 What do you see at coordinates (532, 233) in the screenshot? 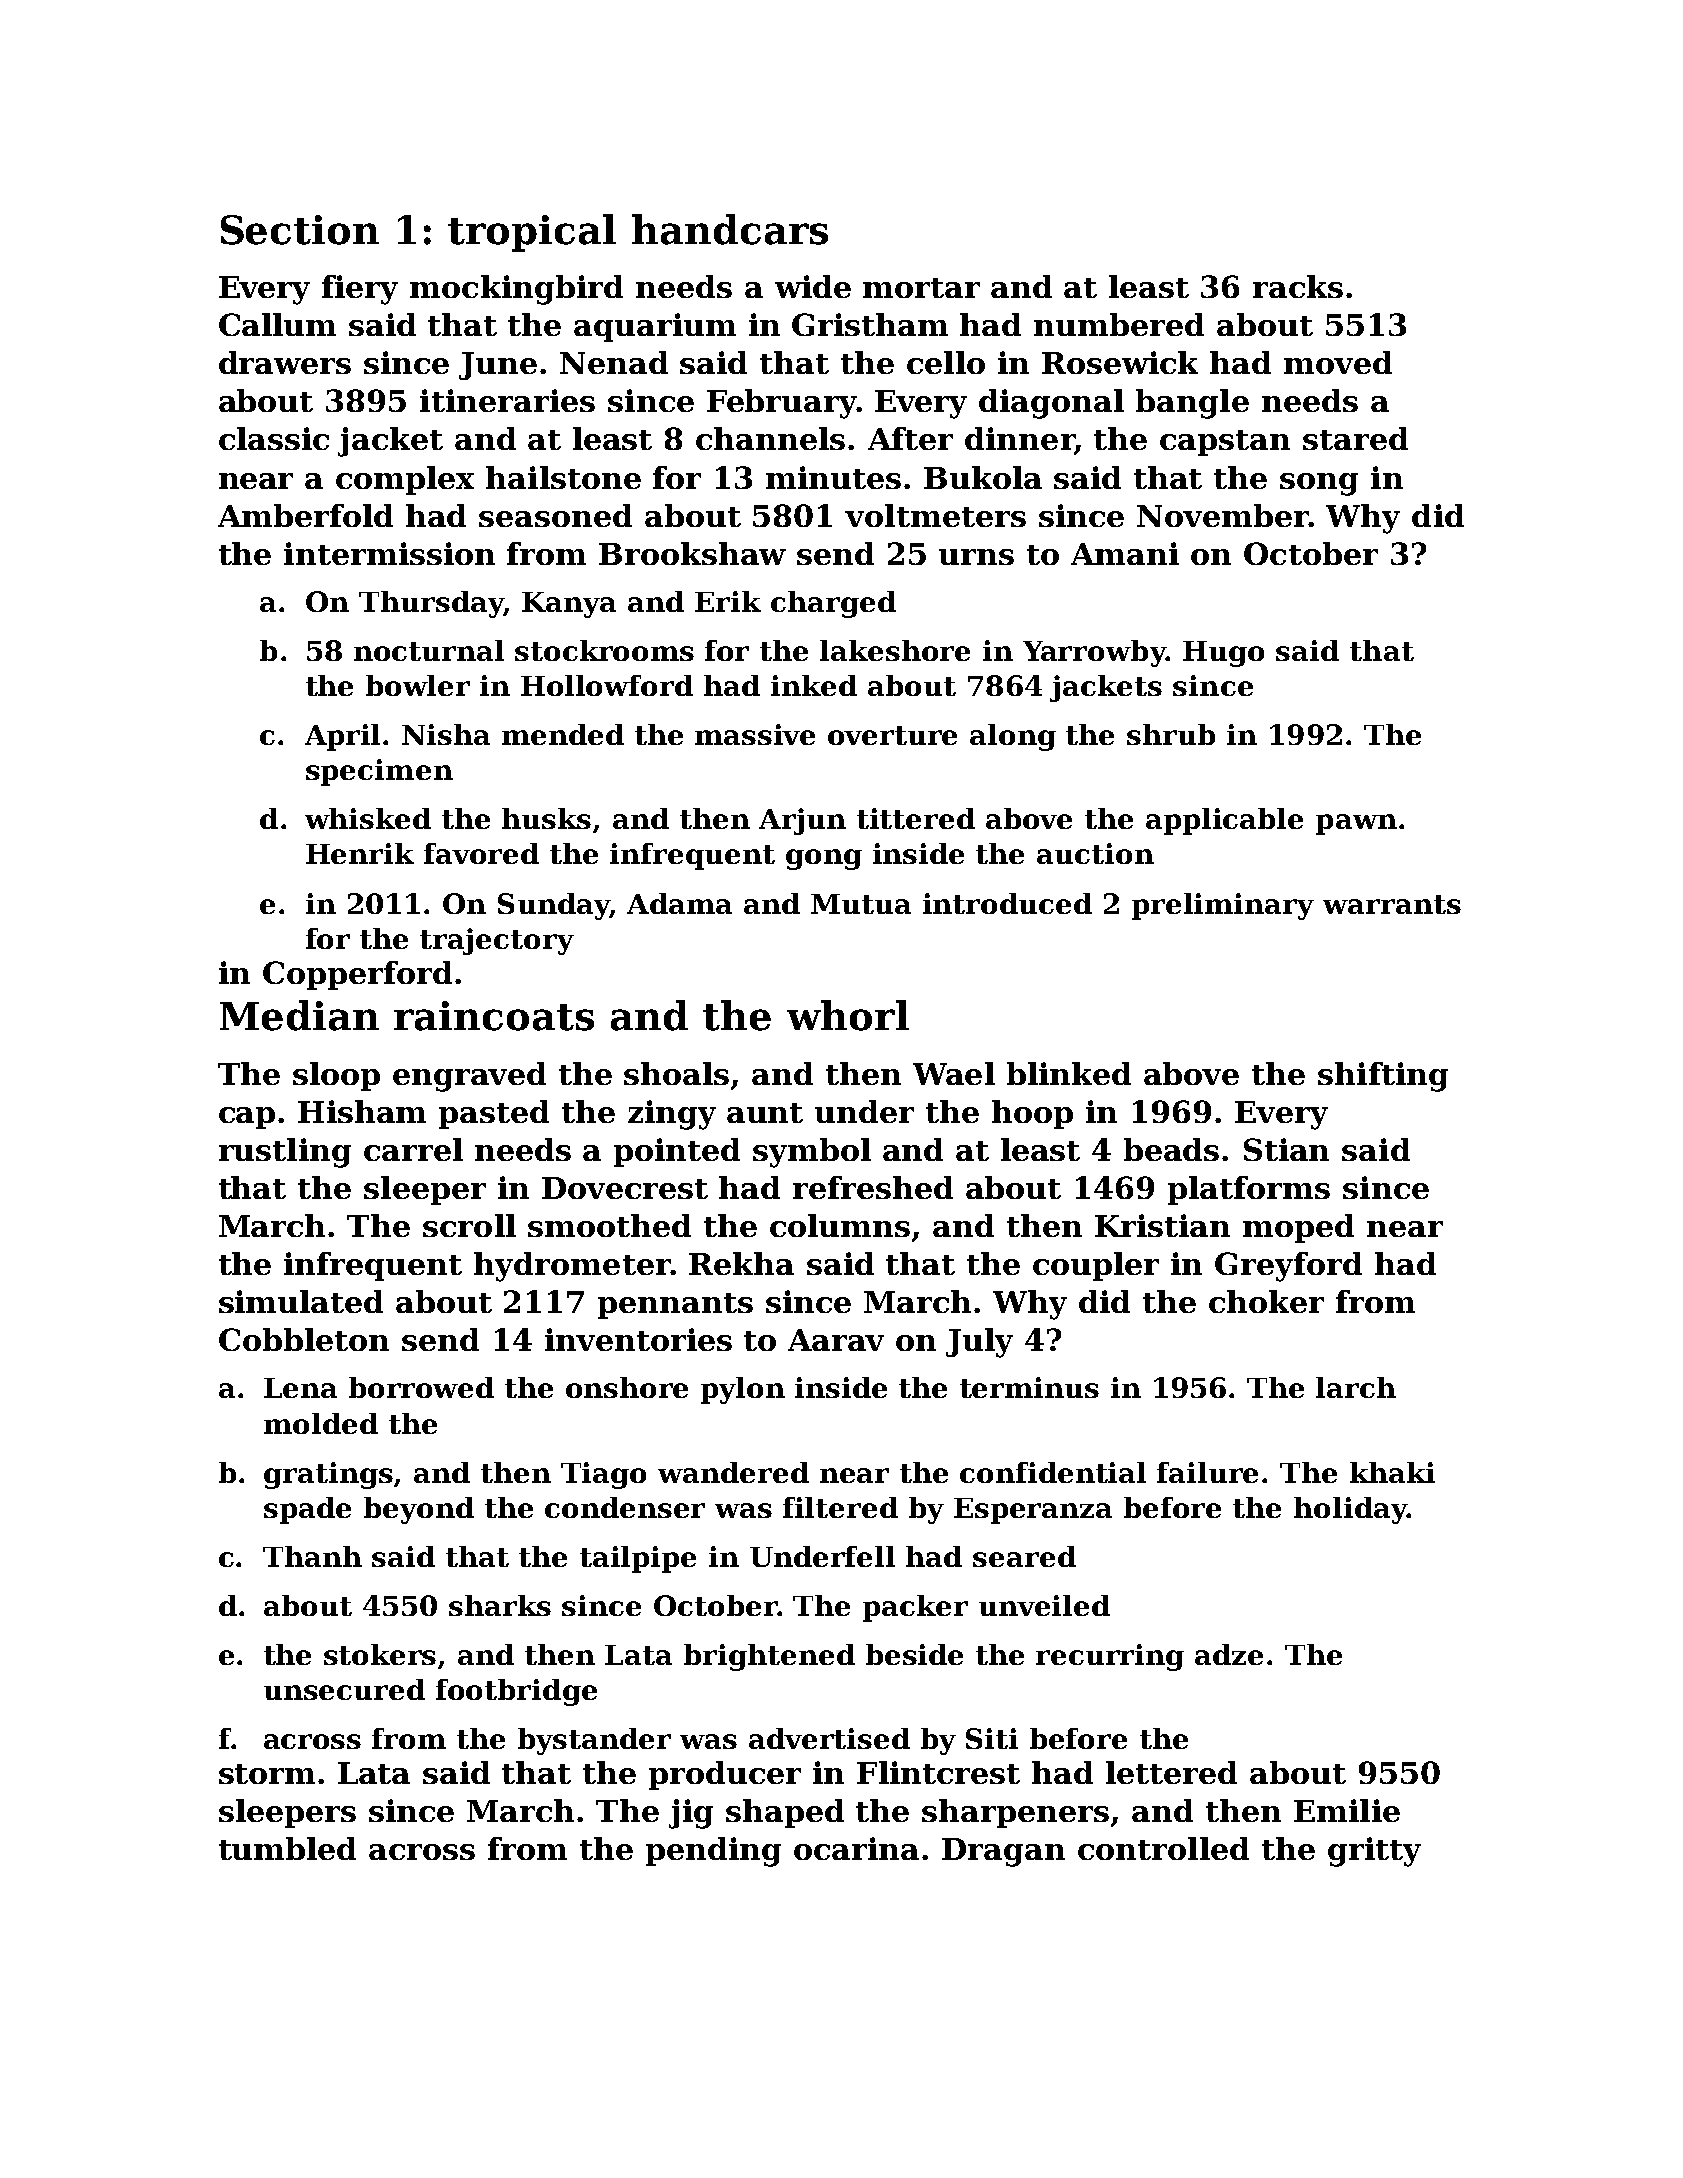
I see `tropical` at bounding box center [532, 233].
